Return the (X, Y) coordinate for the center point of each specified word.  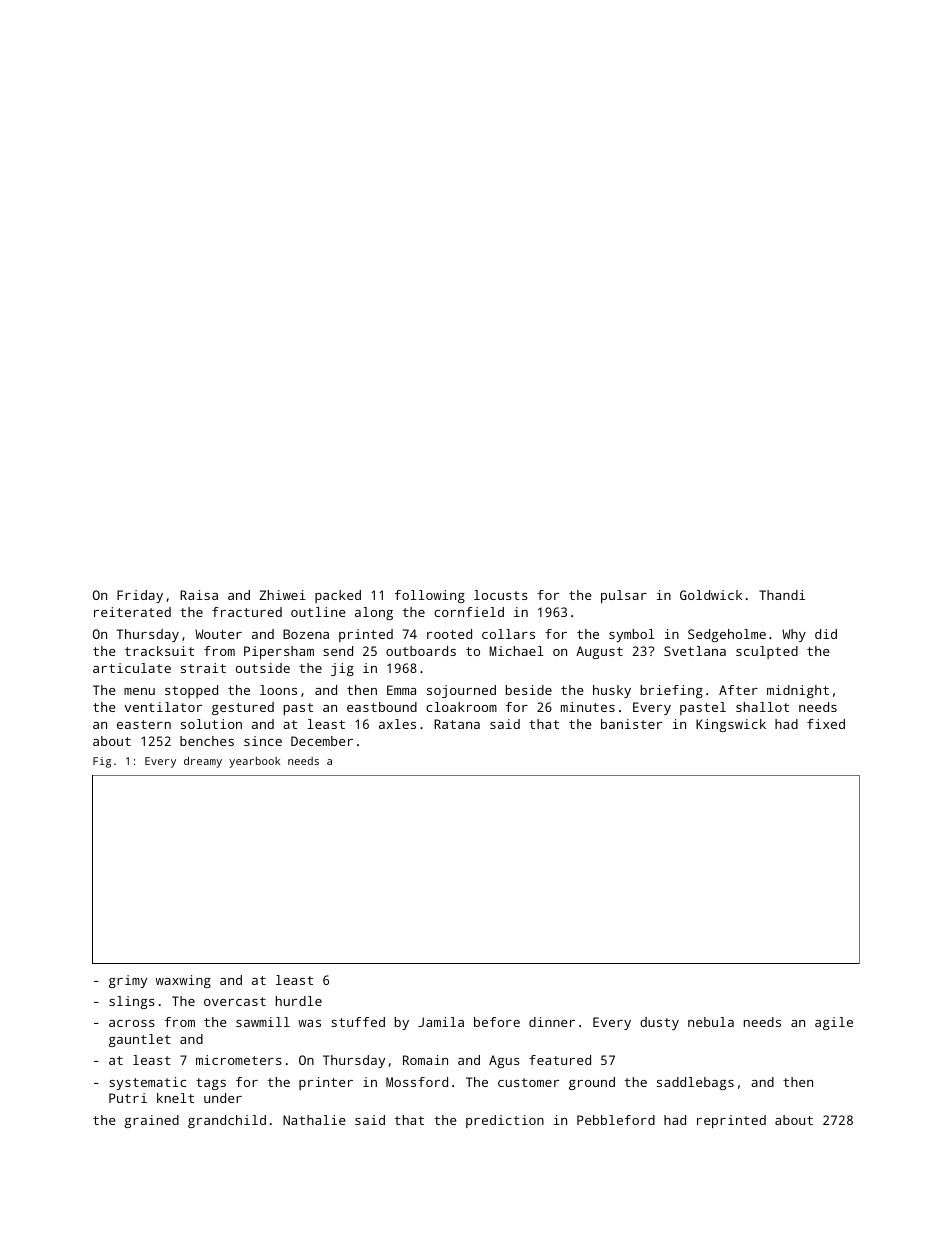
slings (132, 1002)
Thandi (782, 595)
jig (342, 669)
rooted (449, 634)
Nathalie (314, 1120)
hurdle (299, 1001)
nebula (711, 1022)
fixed (826, 724)
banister (631, 724)
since (263, 741)
